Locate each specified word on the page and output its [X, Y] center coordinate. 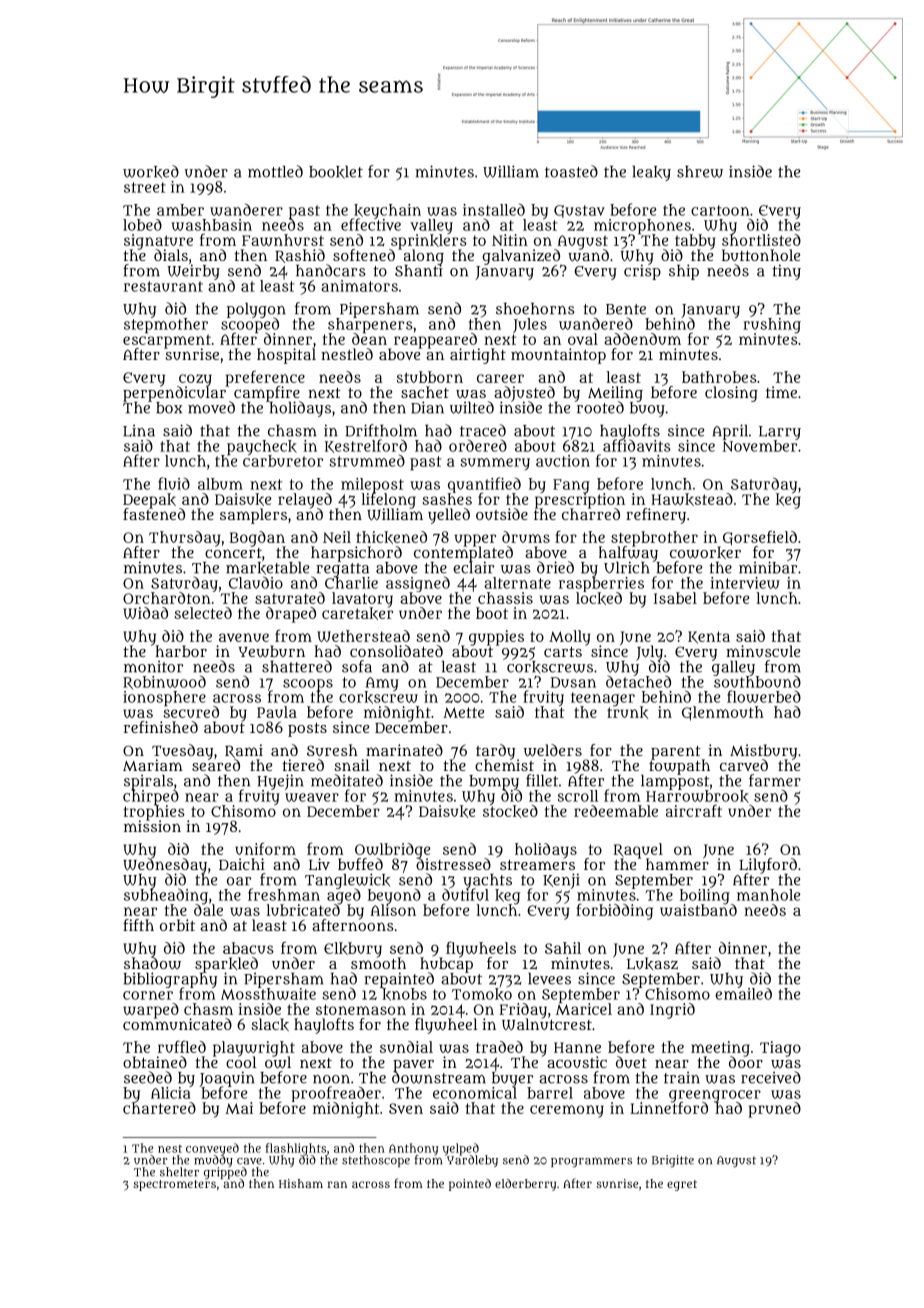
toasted [571, 171]
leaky [652, 173]
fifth [138, 925]
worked [151, 171]
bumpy [494, 782]
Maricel [584, 1009]
